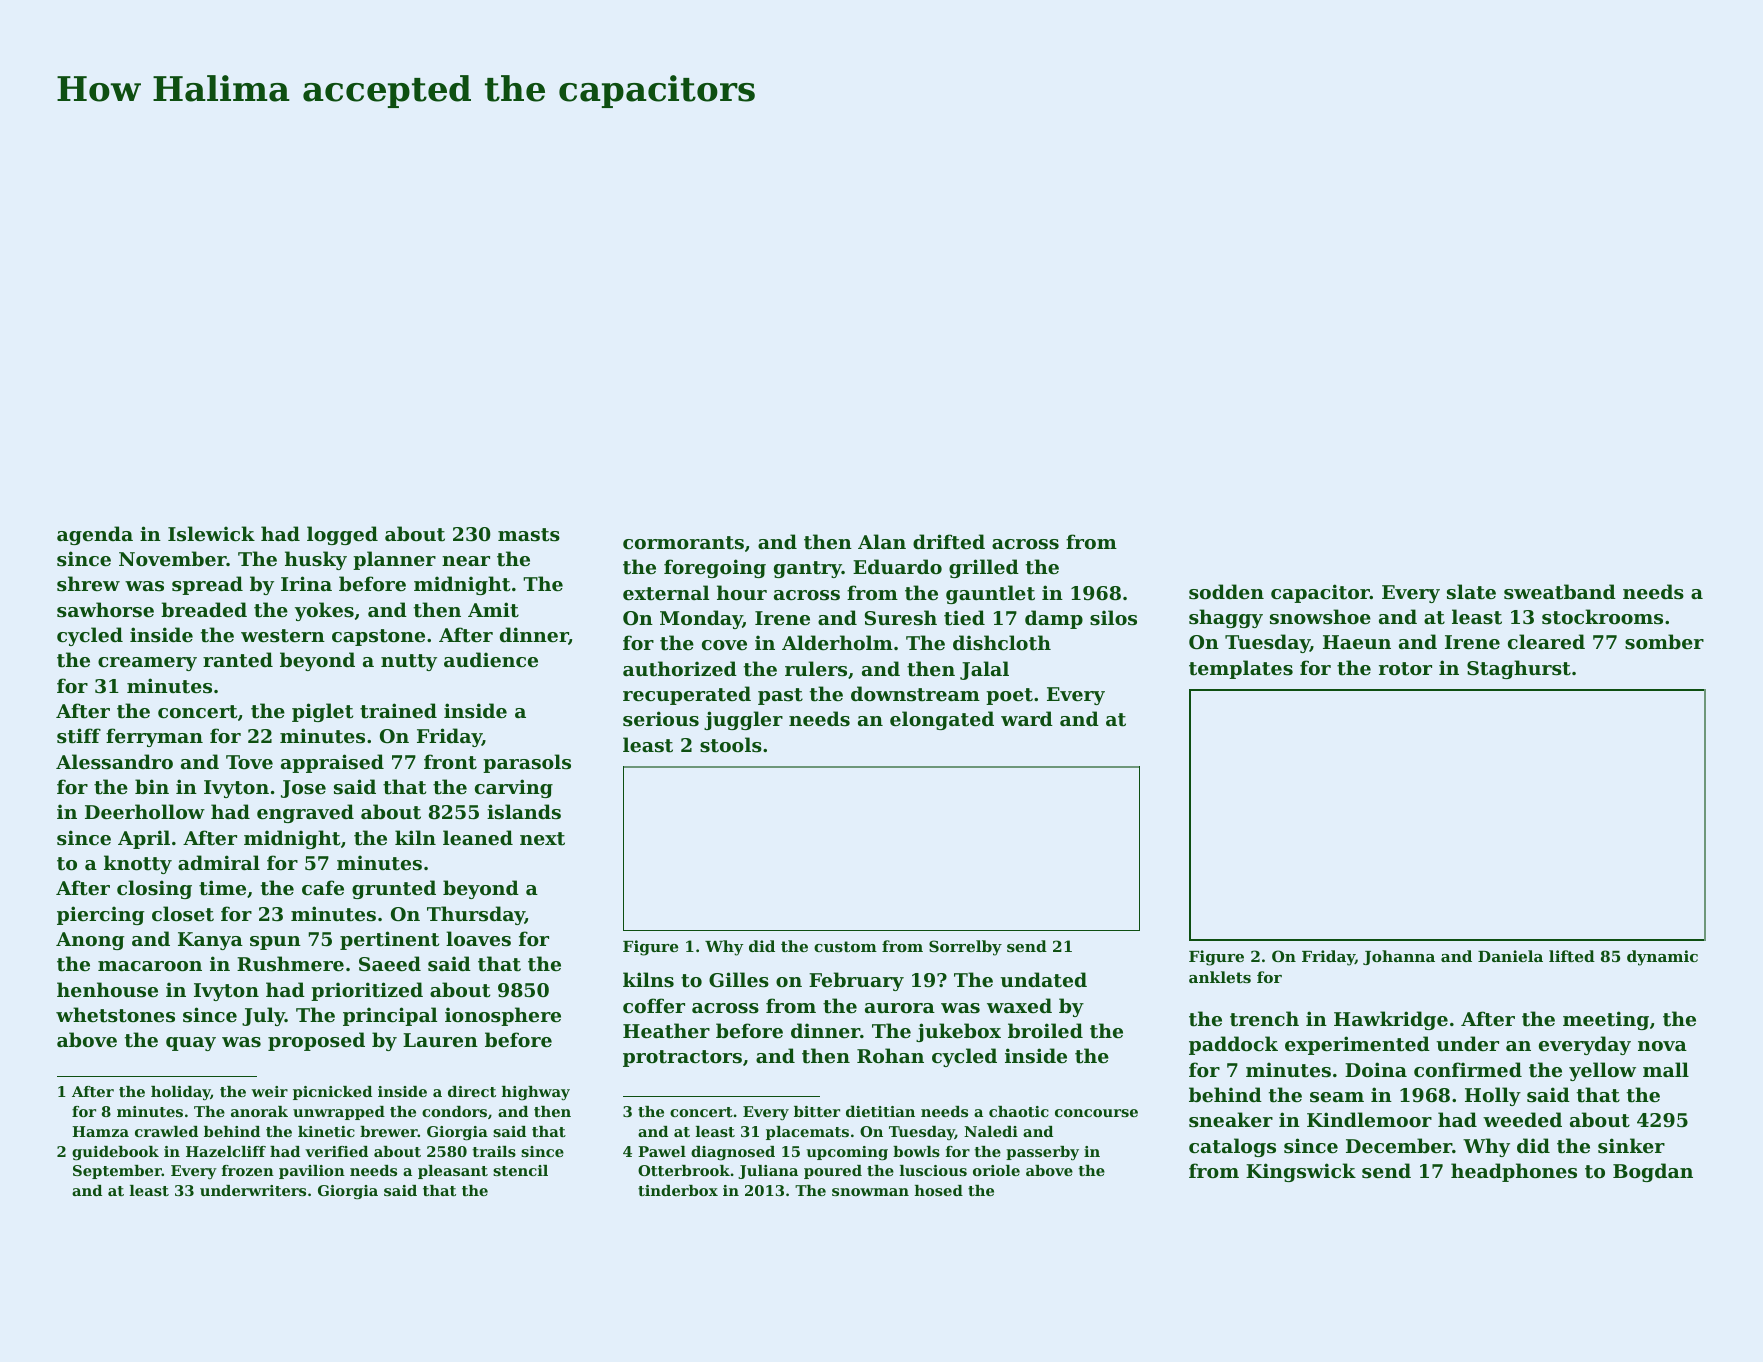  Describe the element at coordinates (890, 1056) in the screenshot. I see `Rohan` at that location.
